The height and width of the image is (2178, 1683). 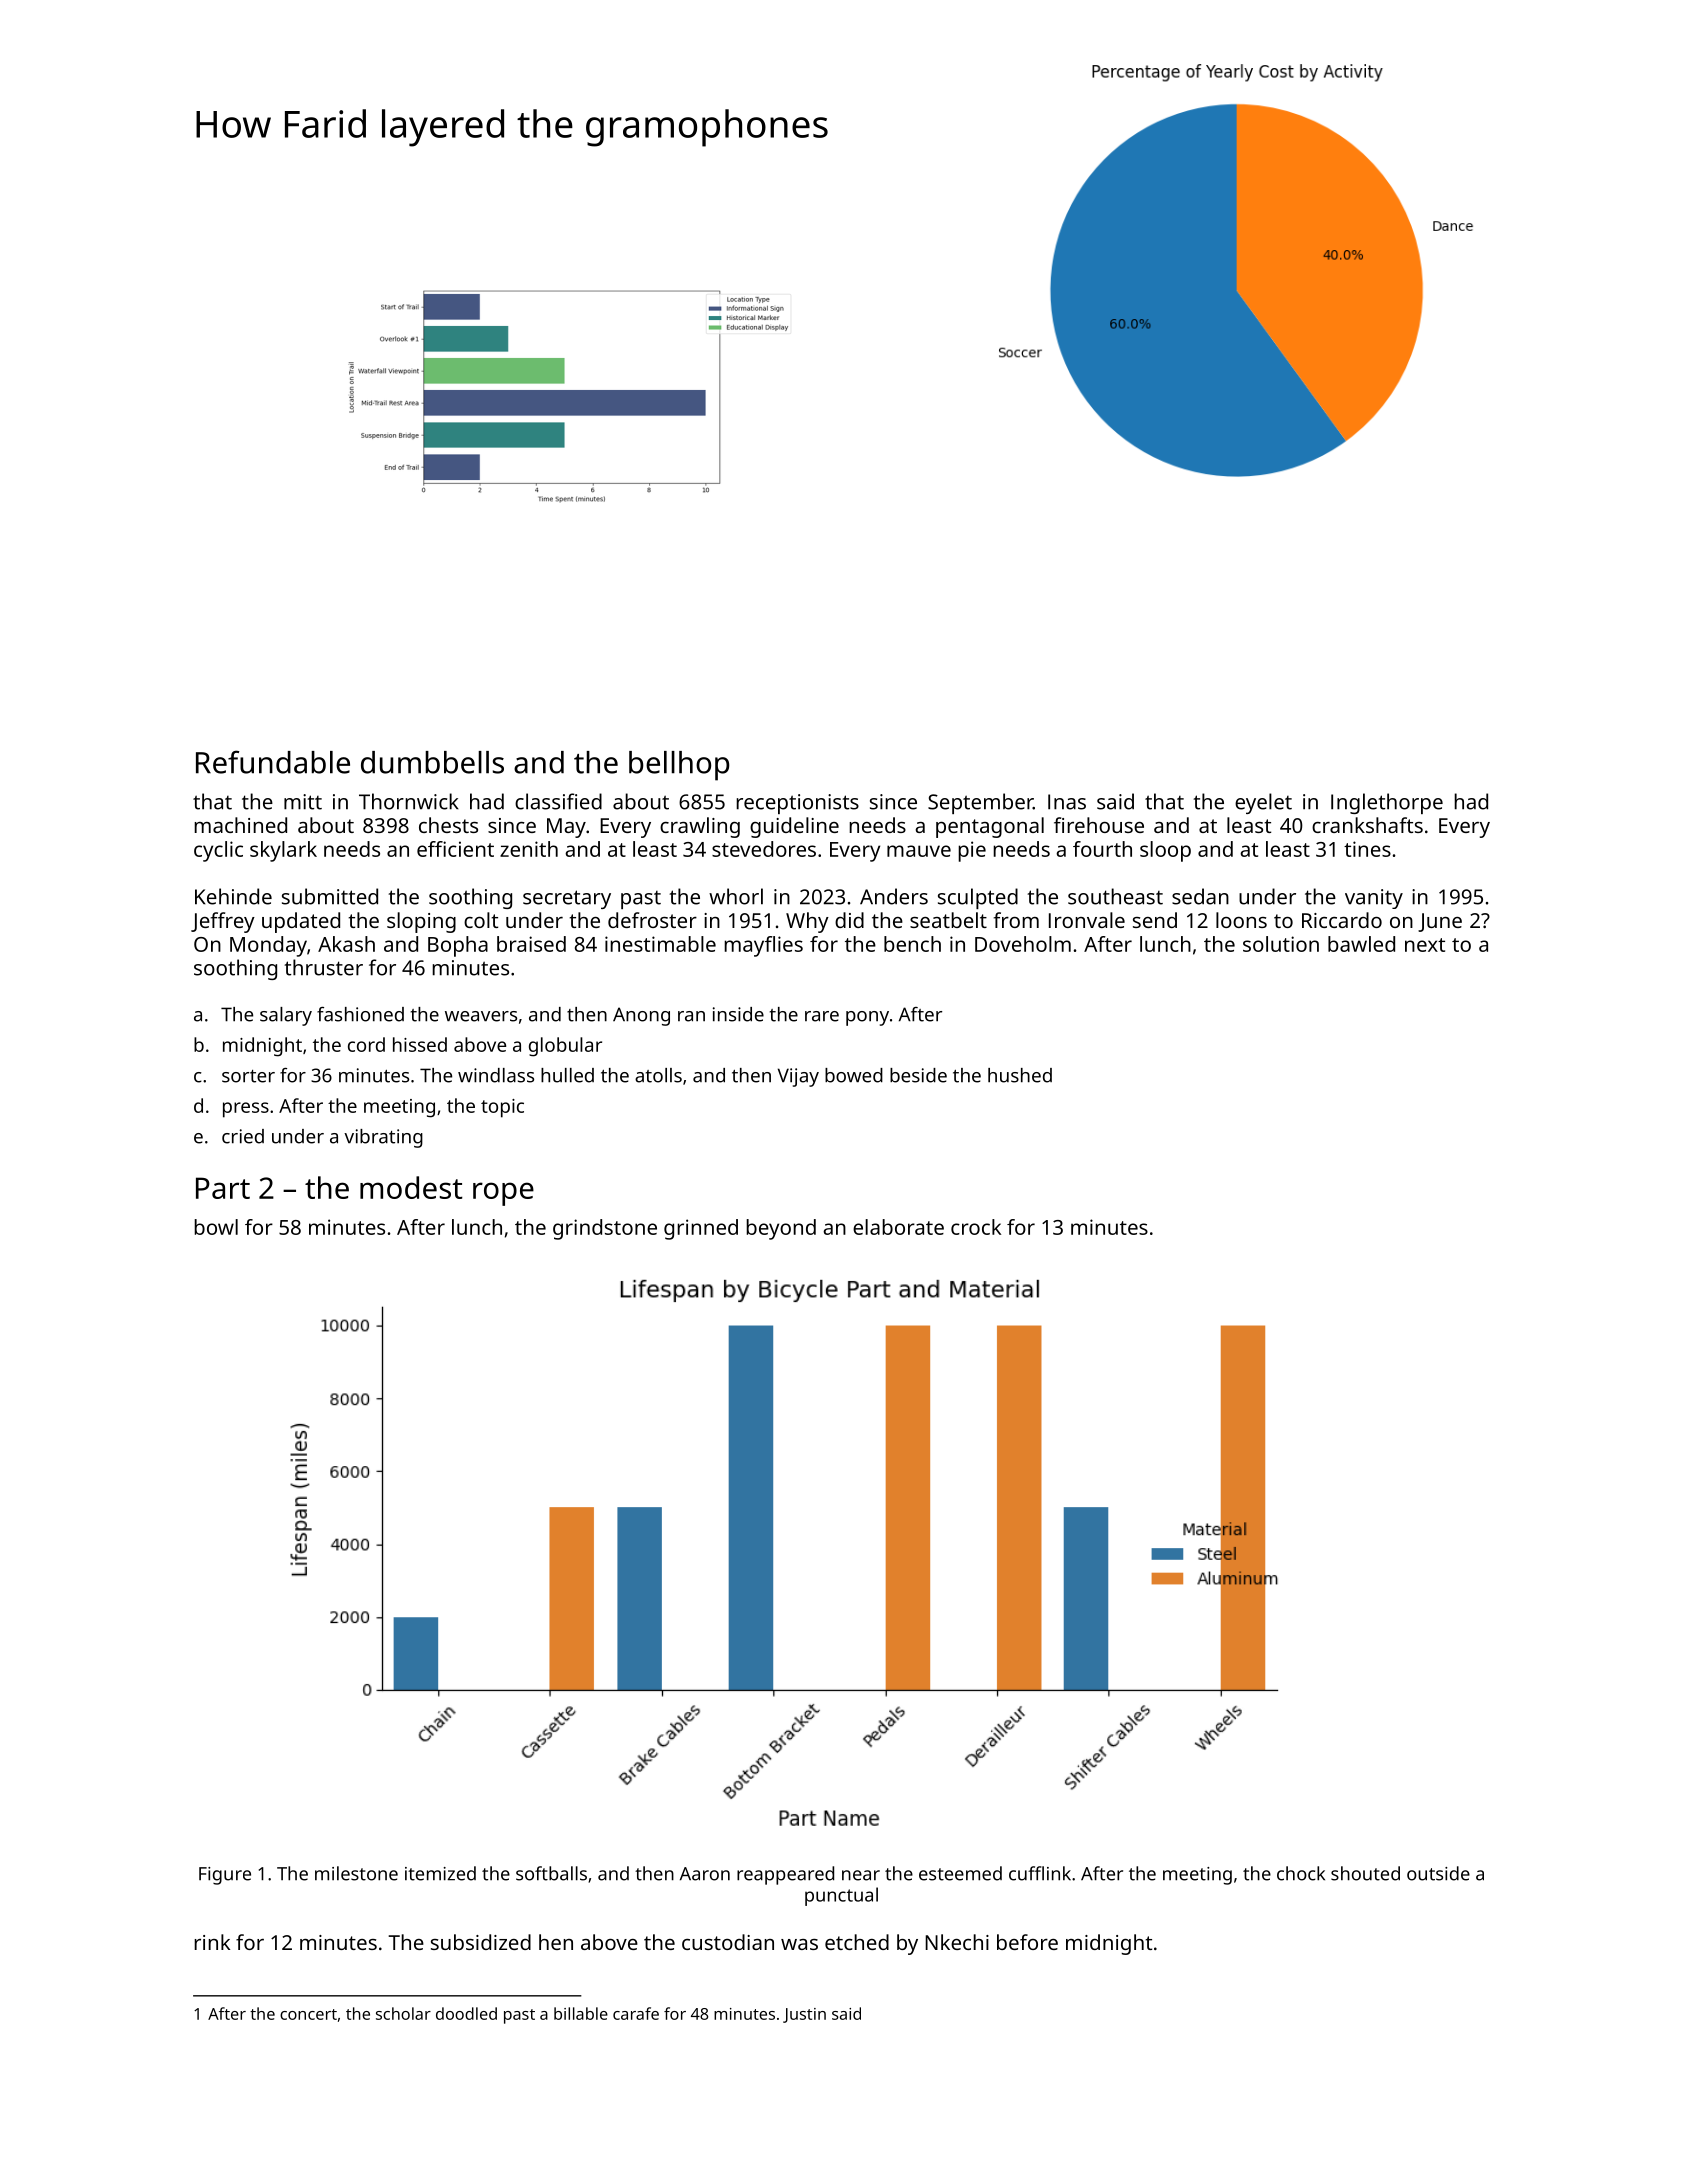 I want to click on Vijay, so click(x=798, y=1077).
